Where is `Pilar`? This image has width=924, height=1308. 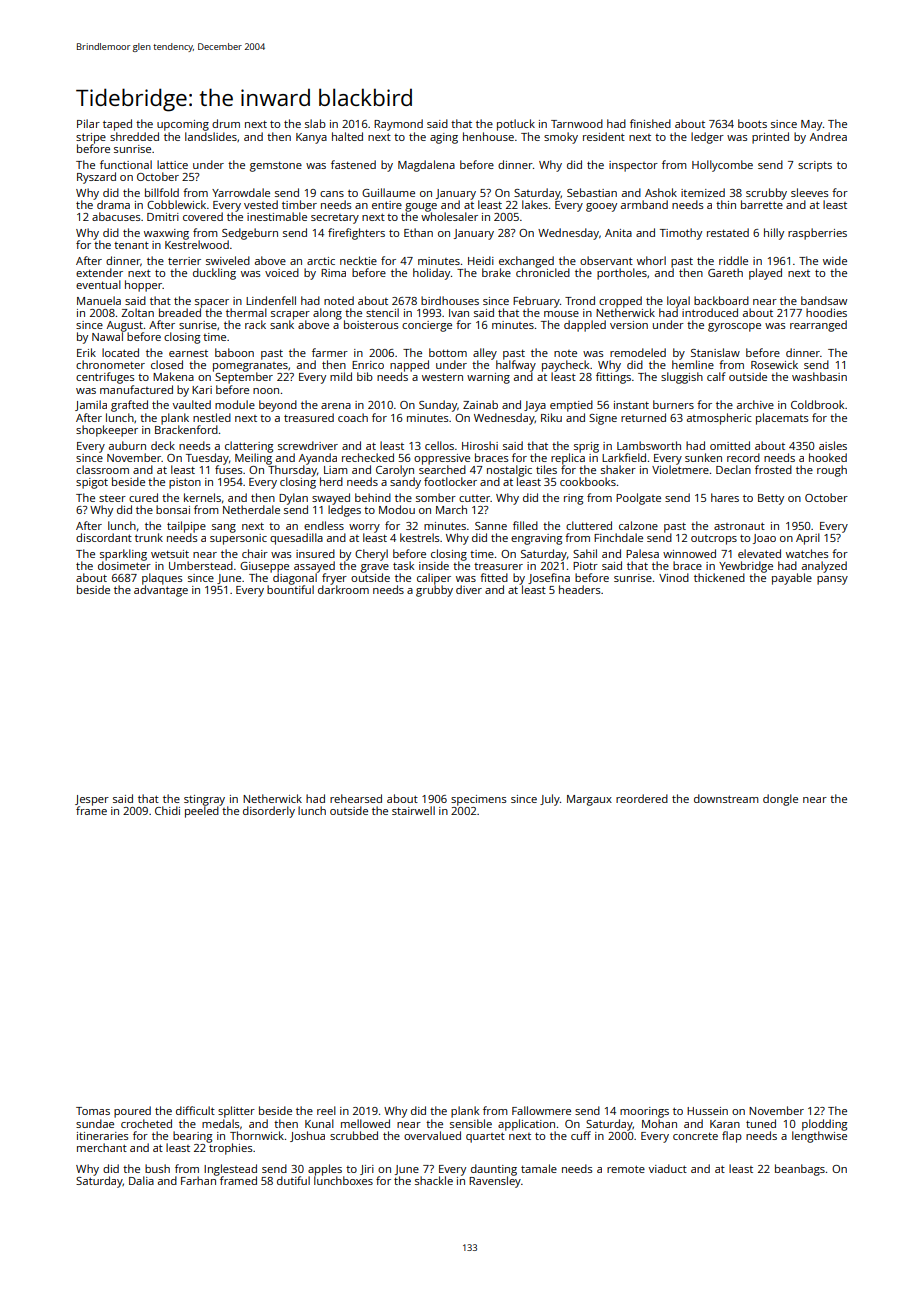
Pilar is located at coordinates (88, 123).
